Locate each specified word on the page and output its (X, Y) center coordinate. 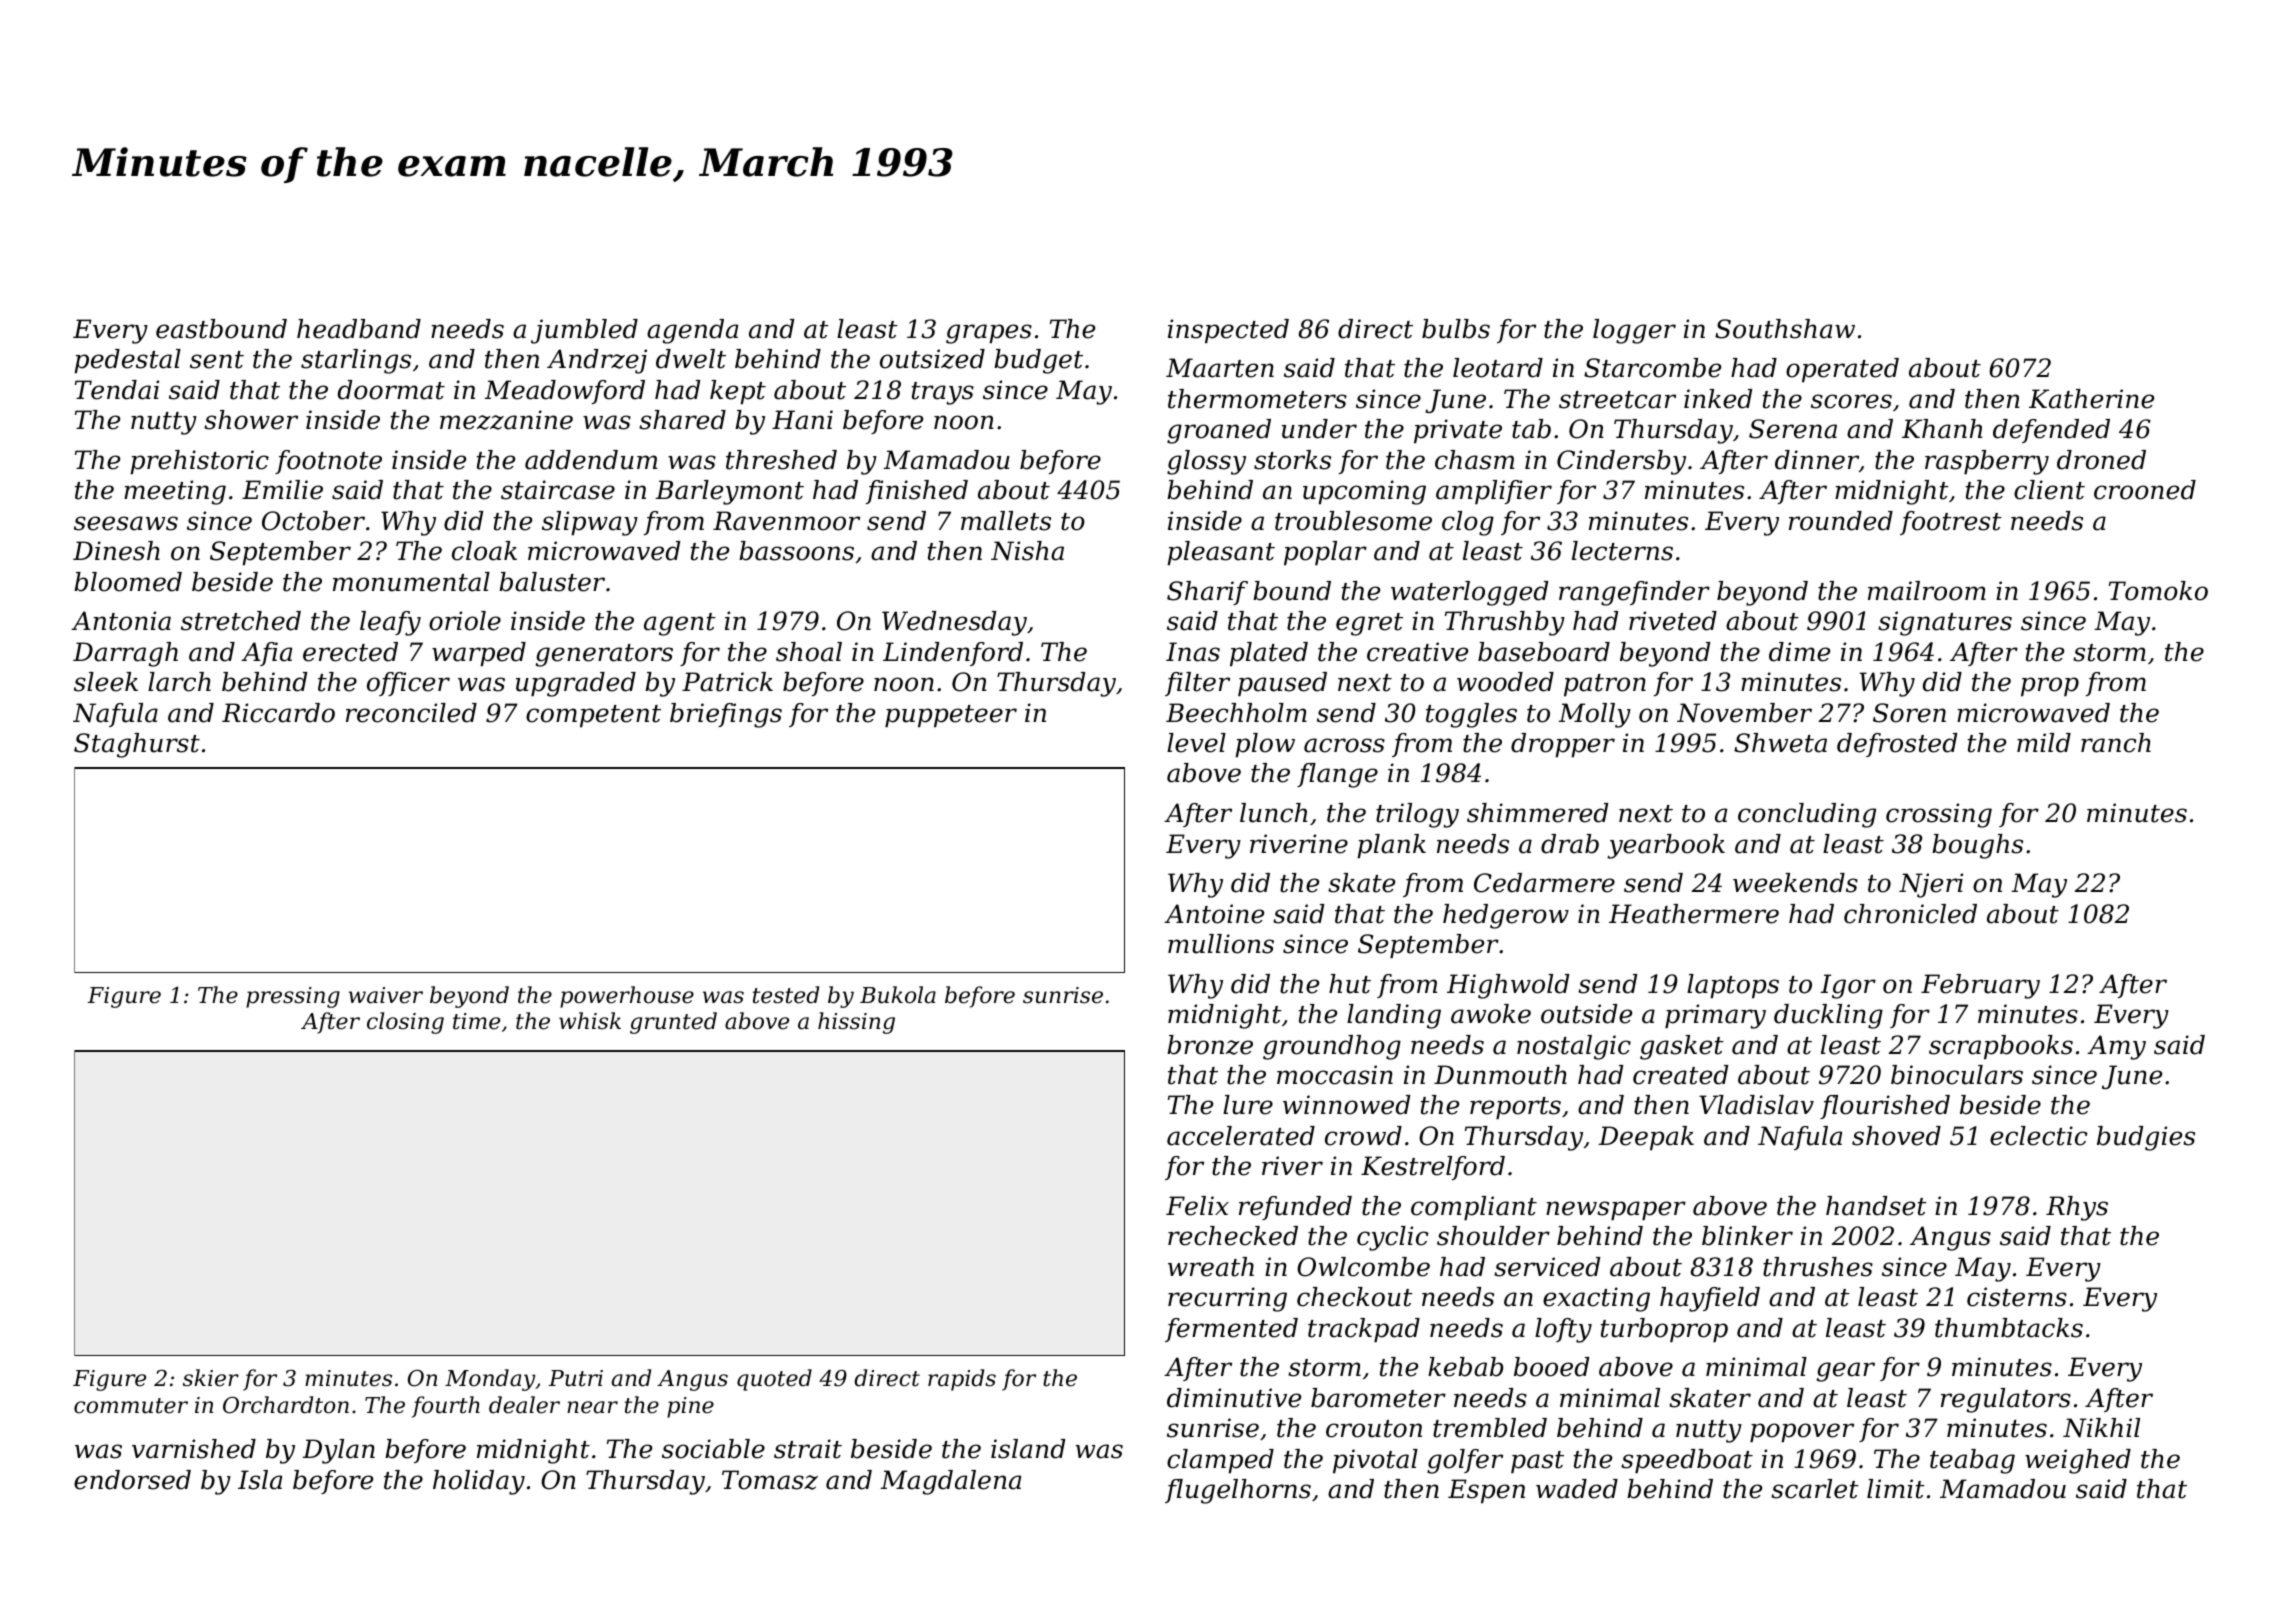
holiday (479, 1482)
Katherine (2091, 399)
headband (359, 329)
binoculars (1957, 1075)
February (1980, 986)
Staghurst (137, 745)
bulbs (1456, 329)
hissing (856, 1023)
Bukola (898, 995)
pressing (293, 997)
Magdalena (950, 1482)
